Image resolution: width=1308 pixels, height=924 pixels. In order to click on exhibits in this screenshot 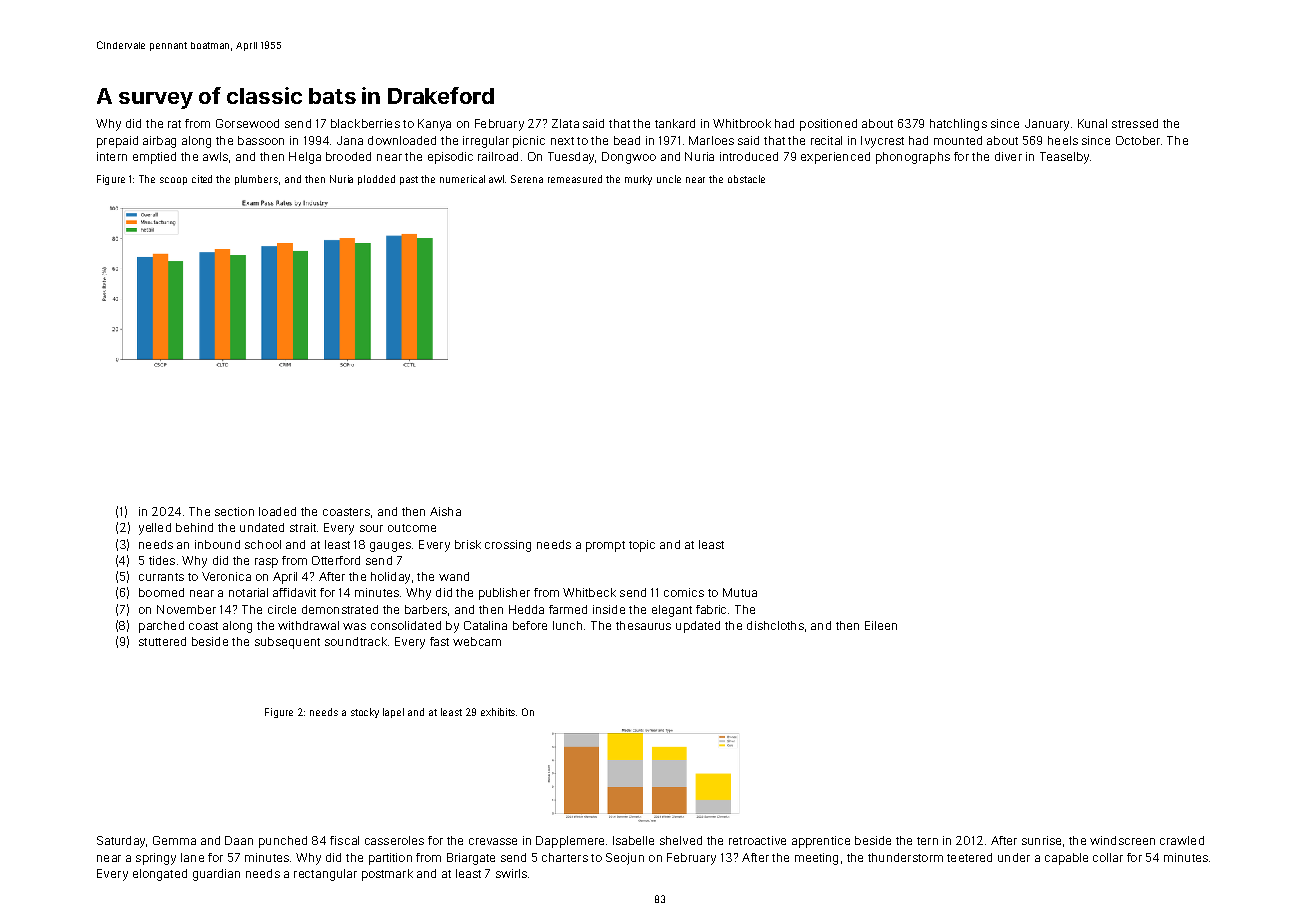, I will do `click(498, 712)`.
